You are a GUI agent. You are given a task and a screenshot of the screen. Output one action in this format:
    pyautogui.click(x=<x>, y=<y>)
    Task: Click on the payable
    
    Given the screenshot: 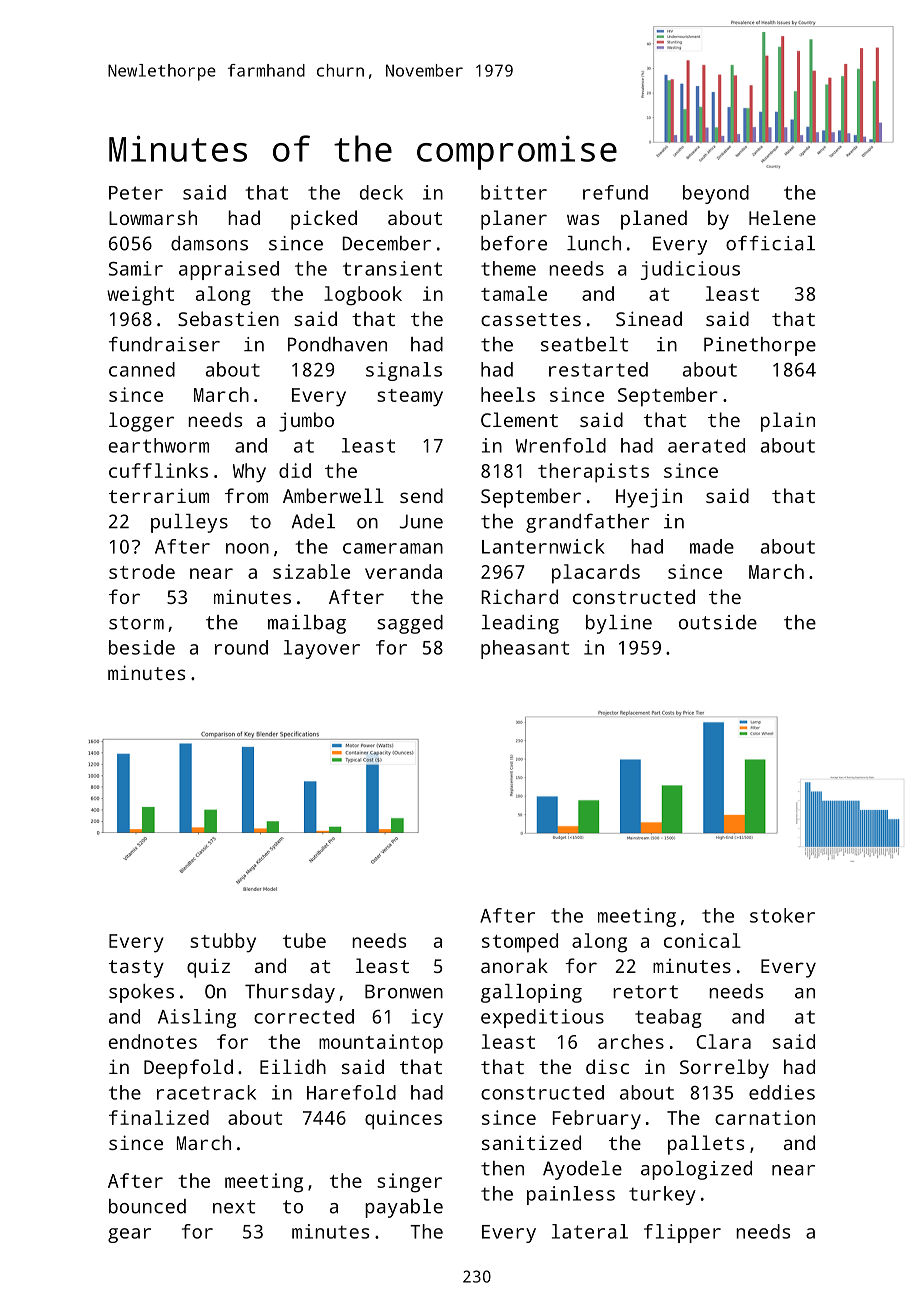 What is the action you would take?
    pyautogui.click(x=404, y=1208)
